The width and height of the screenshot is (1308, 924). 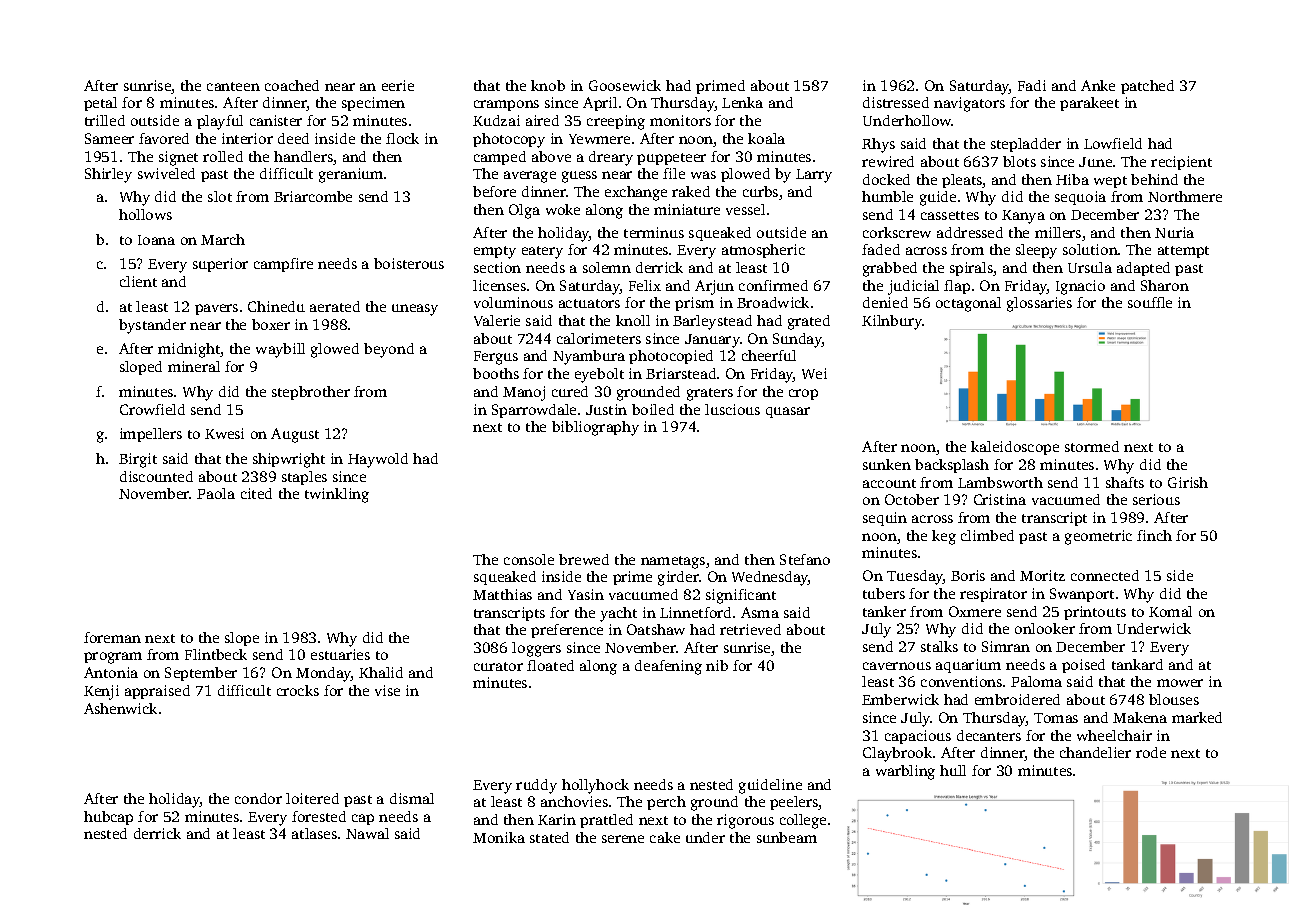 What do you see at coordinates (1154, 179) in the screenshot?
I see `behind` at bounding box center [1154, 179].
